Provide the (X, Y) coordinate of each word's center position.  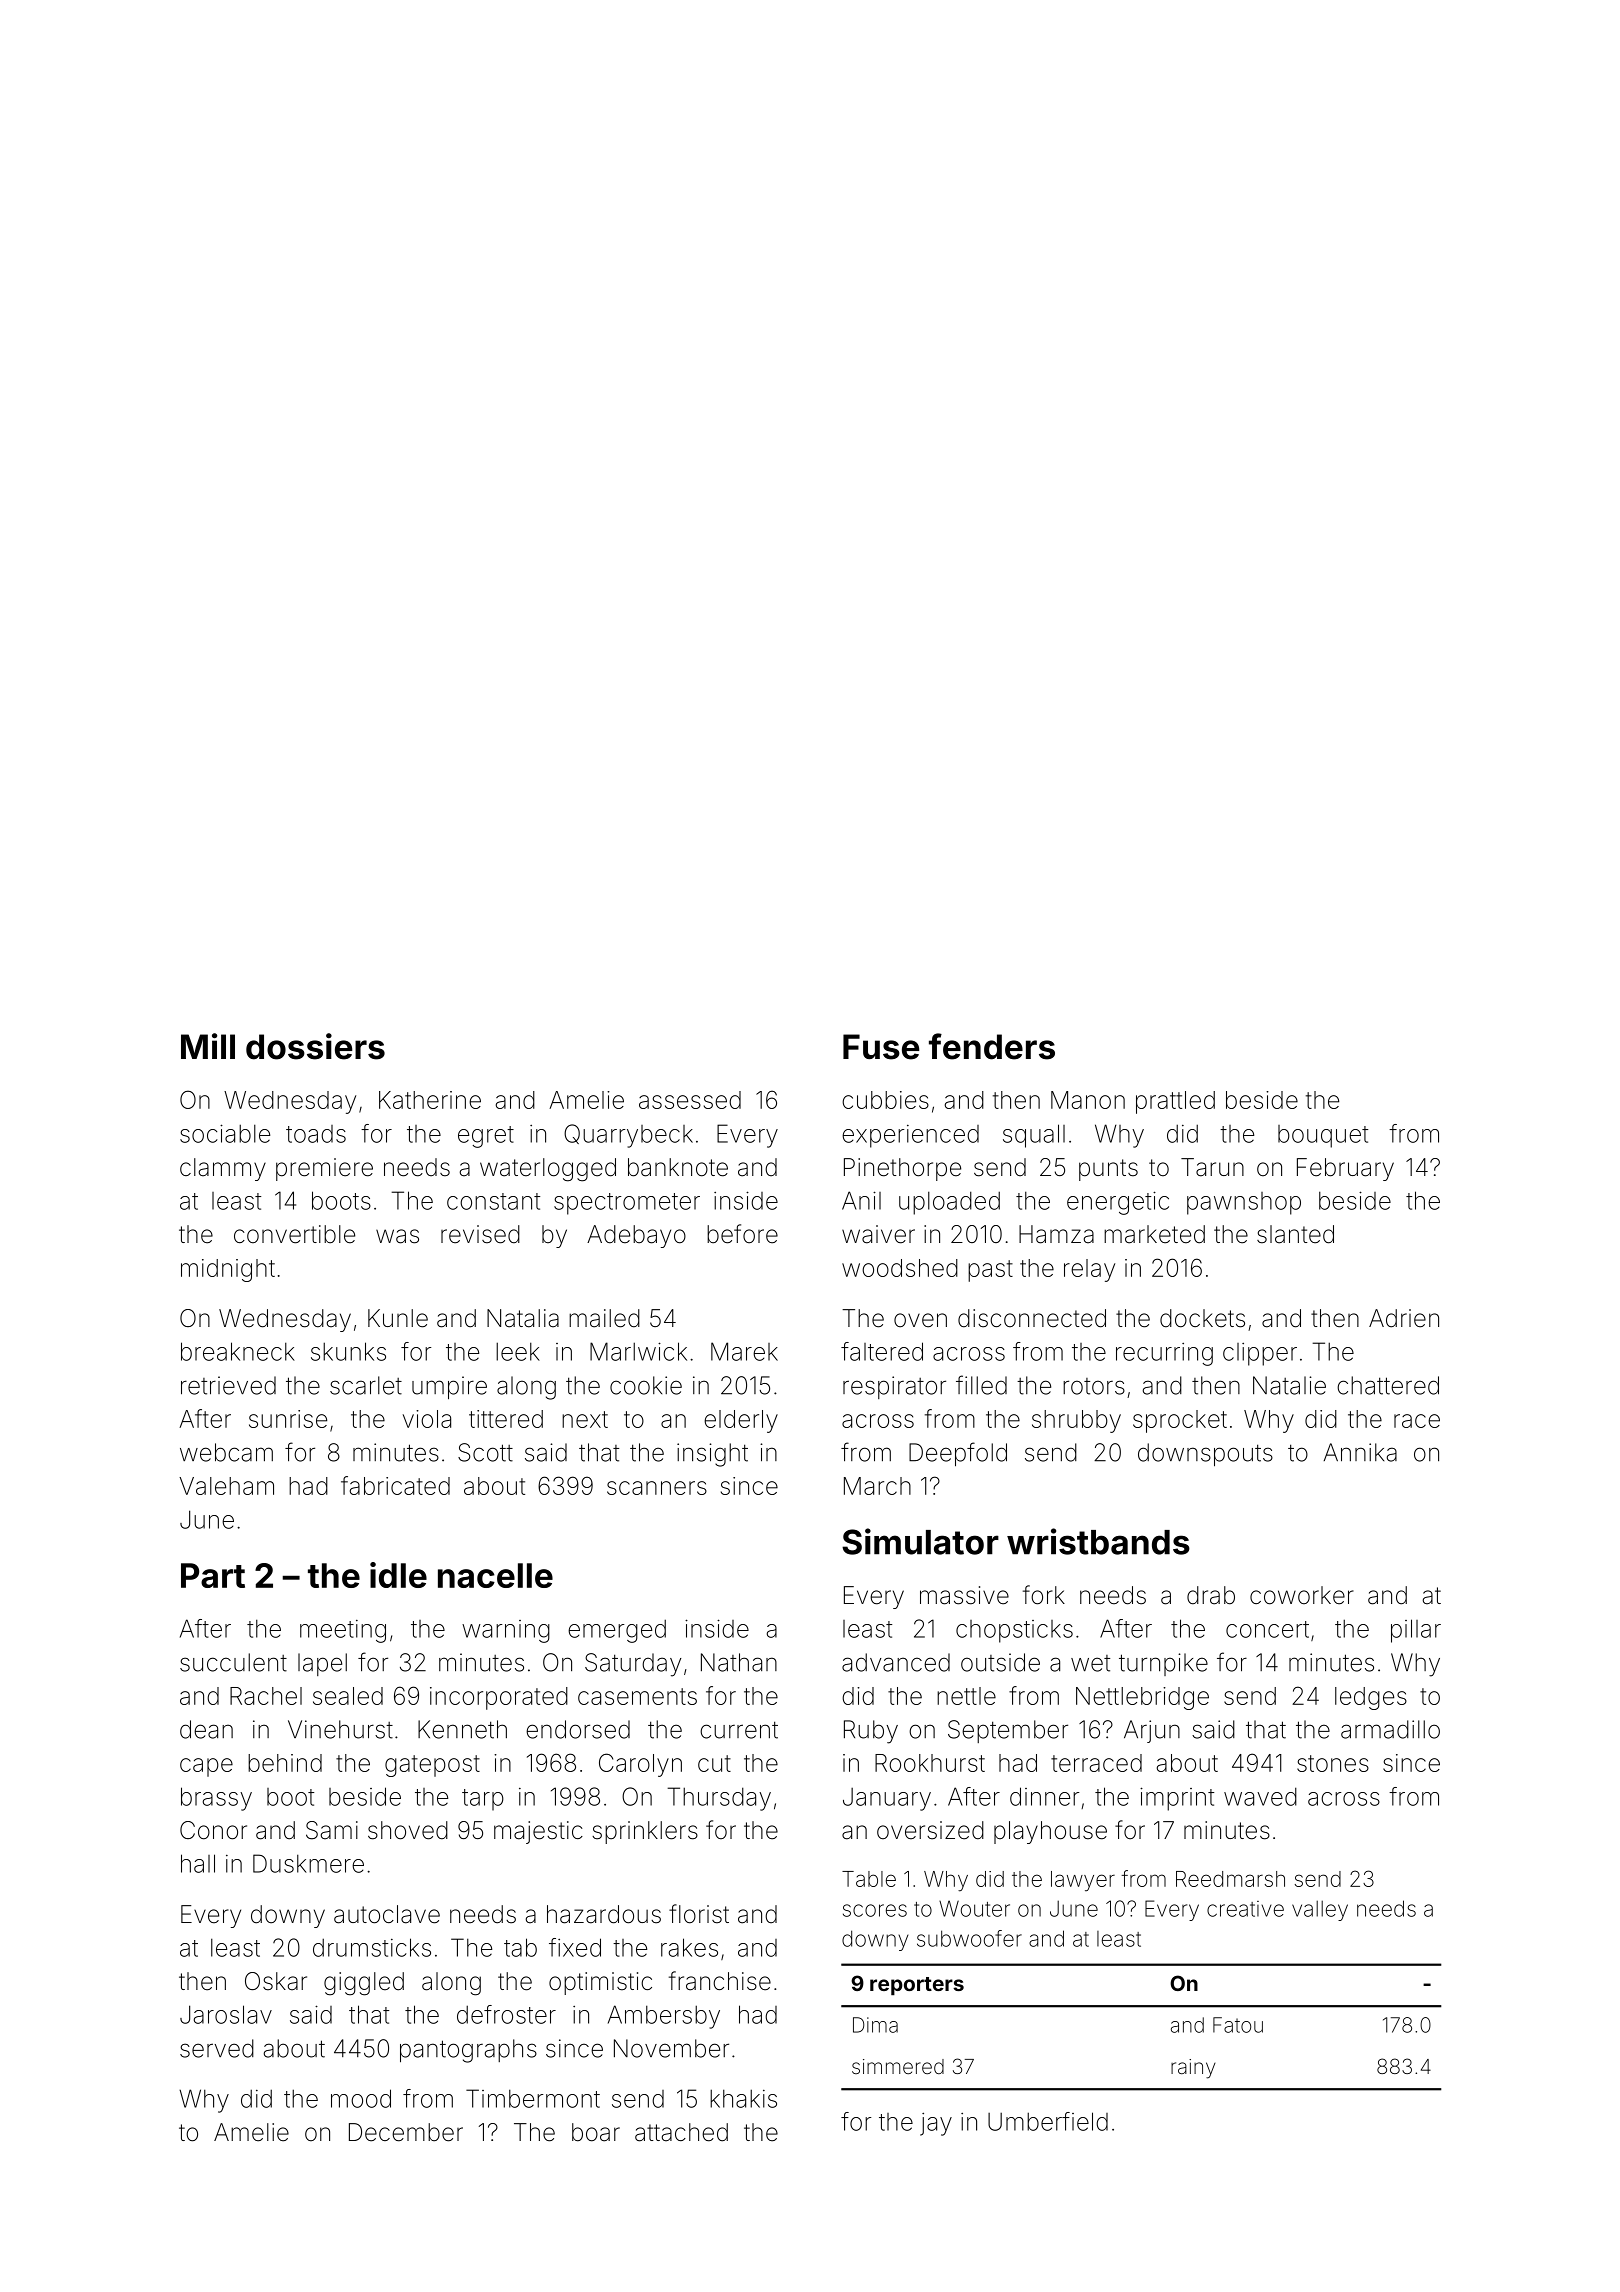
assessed (690, 1100)
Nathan (739, 1662)
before (742, 1234)
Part (213, 1575)
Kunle (398, 1318)
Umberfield (1048, 2121)
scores (875, 1910)
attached (681, 2132)
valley (1320, 1910)
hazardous (604, 1914)
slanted (1295, 1234)
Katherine (430, 1100)
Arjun (1152, 1731)
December (406, 2132)
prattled (1175, 1102)
